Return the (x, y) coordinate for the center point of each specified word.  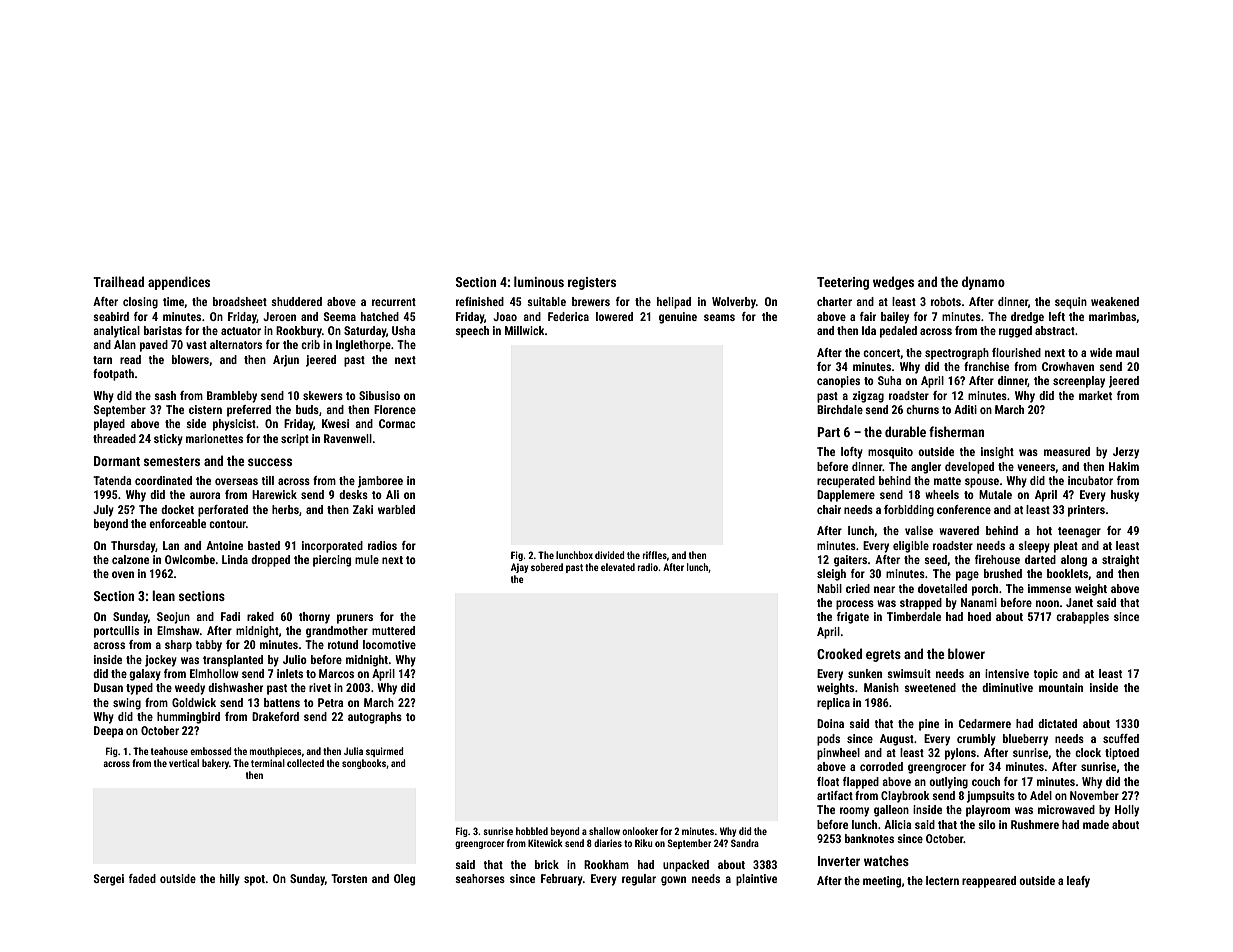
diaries (608, 843)
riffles (654, 555)
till (268, 480)
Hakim (1124, 466)
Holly (1127, 811)
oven (123, 574)
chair (829, 509)
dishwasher (235, 687)
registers (592, 283)
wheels (942, 494)
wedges (893, 283)
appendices (179, 283)
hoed (979, 616)
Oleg (404, 880)
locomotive (389, 644)
